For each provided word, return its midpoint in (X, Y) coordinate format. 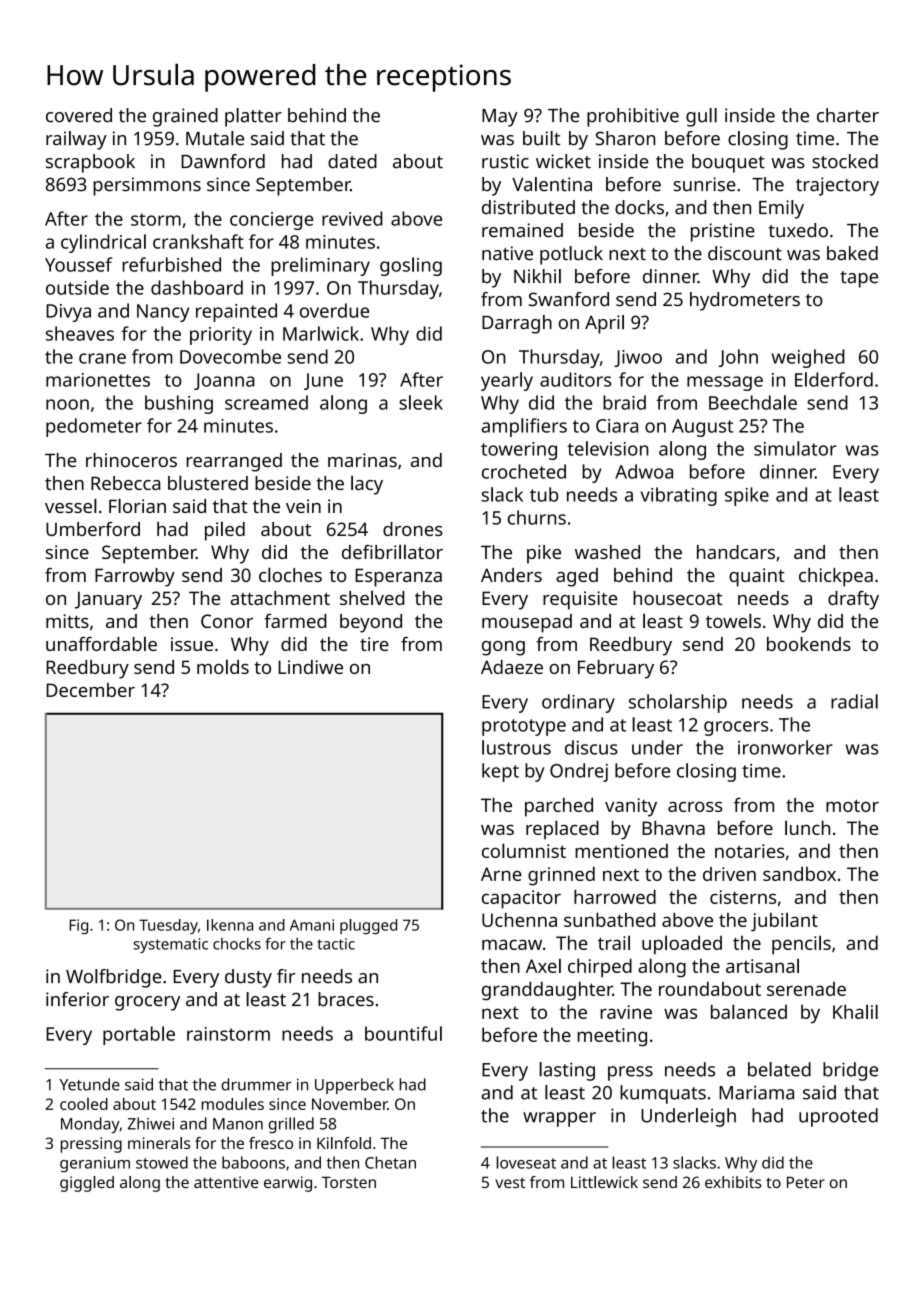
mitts (67, 621)
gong (503, 648)
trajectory (837, 186)
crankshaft (198, 241)
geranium (95, 1165)
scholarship (678, 703)
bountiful (403, 1033)
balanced (749, 1011)
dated (352, 161)
